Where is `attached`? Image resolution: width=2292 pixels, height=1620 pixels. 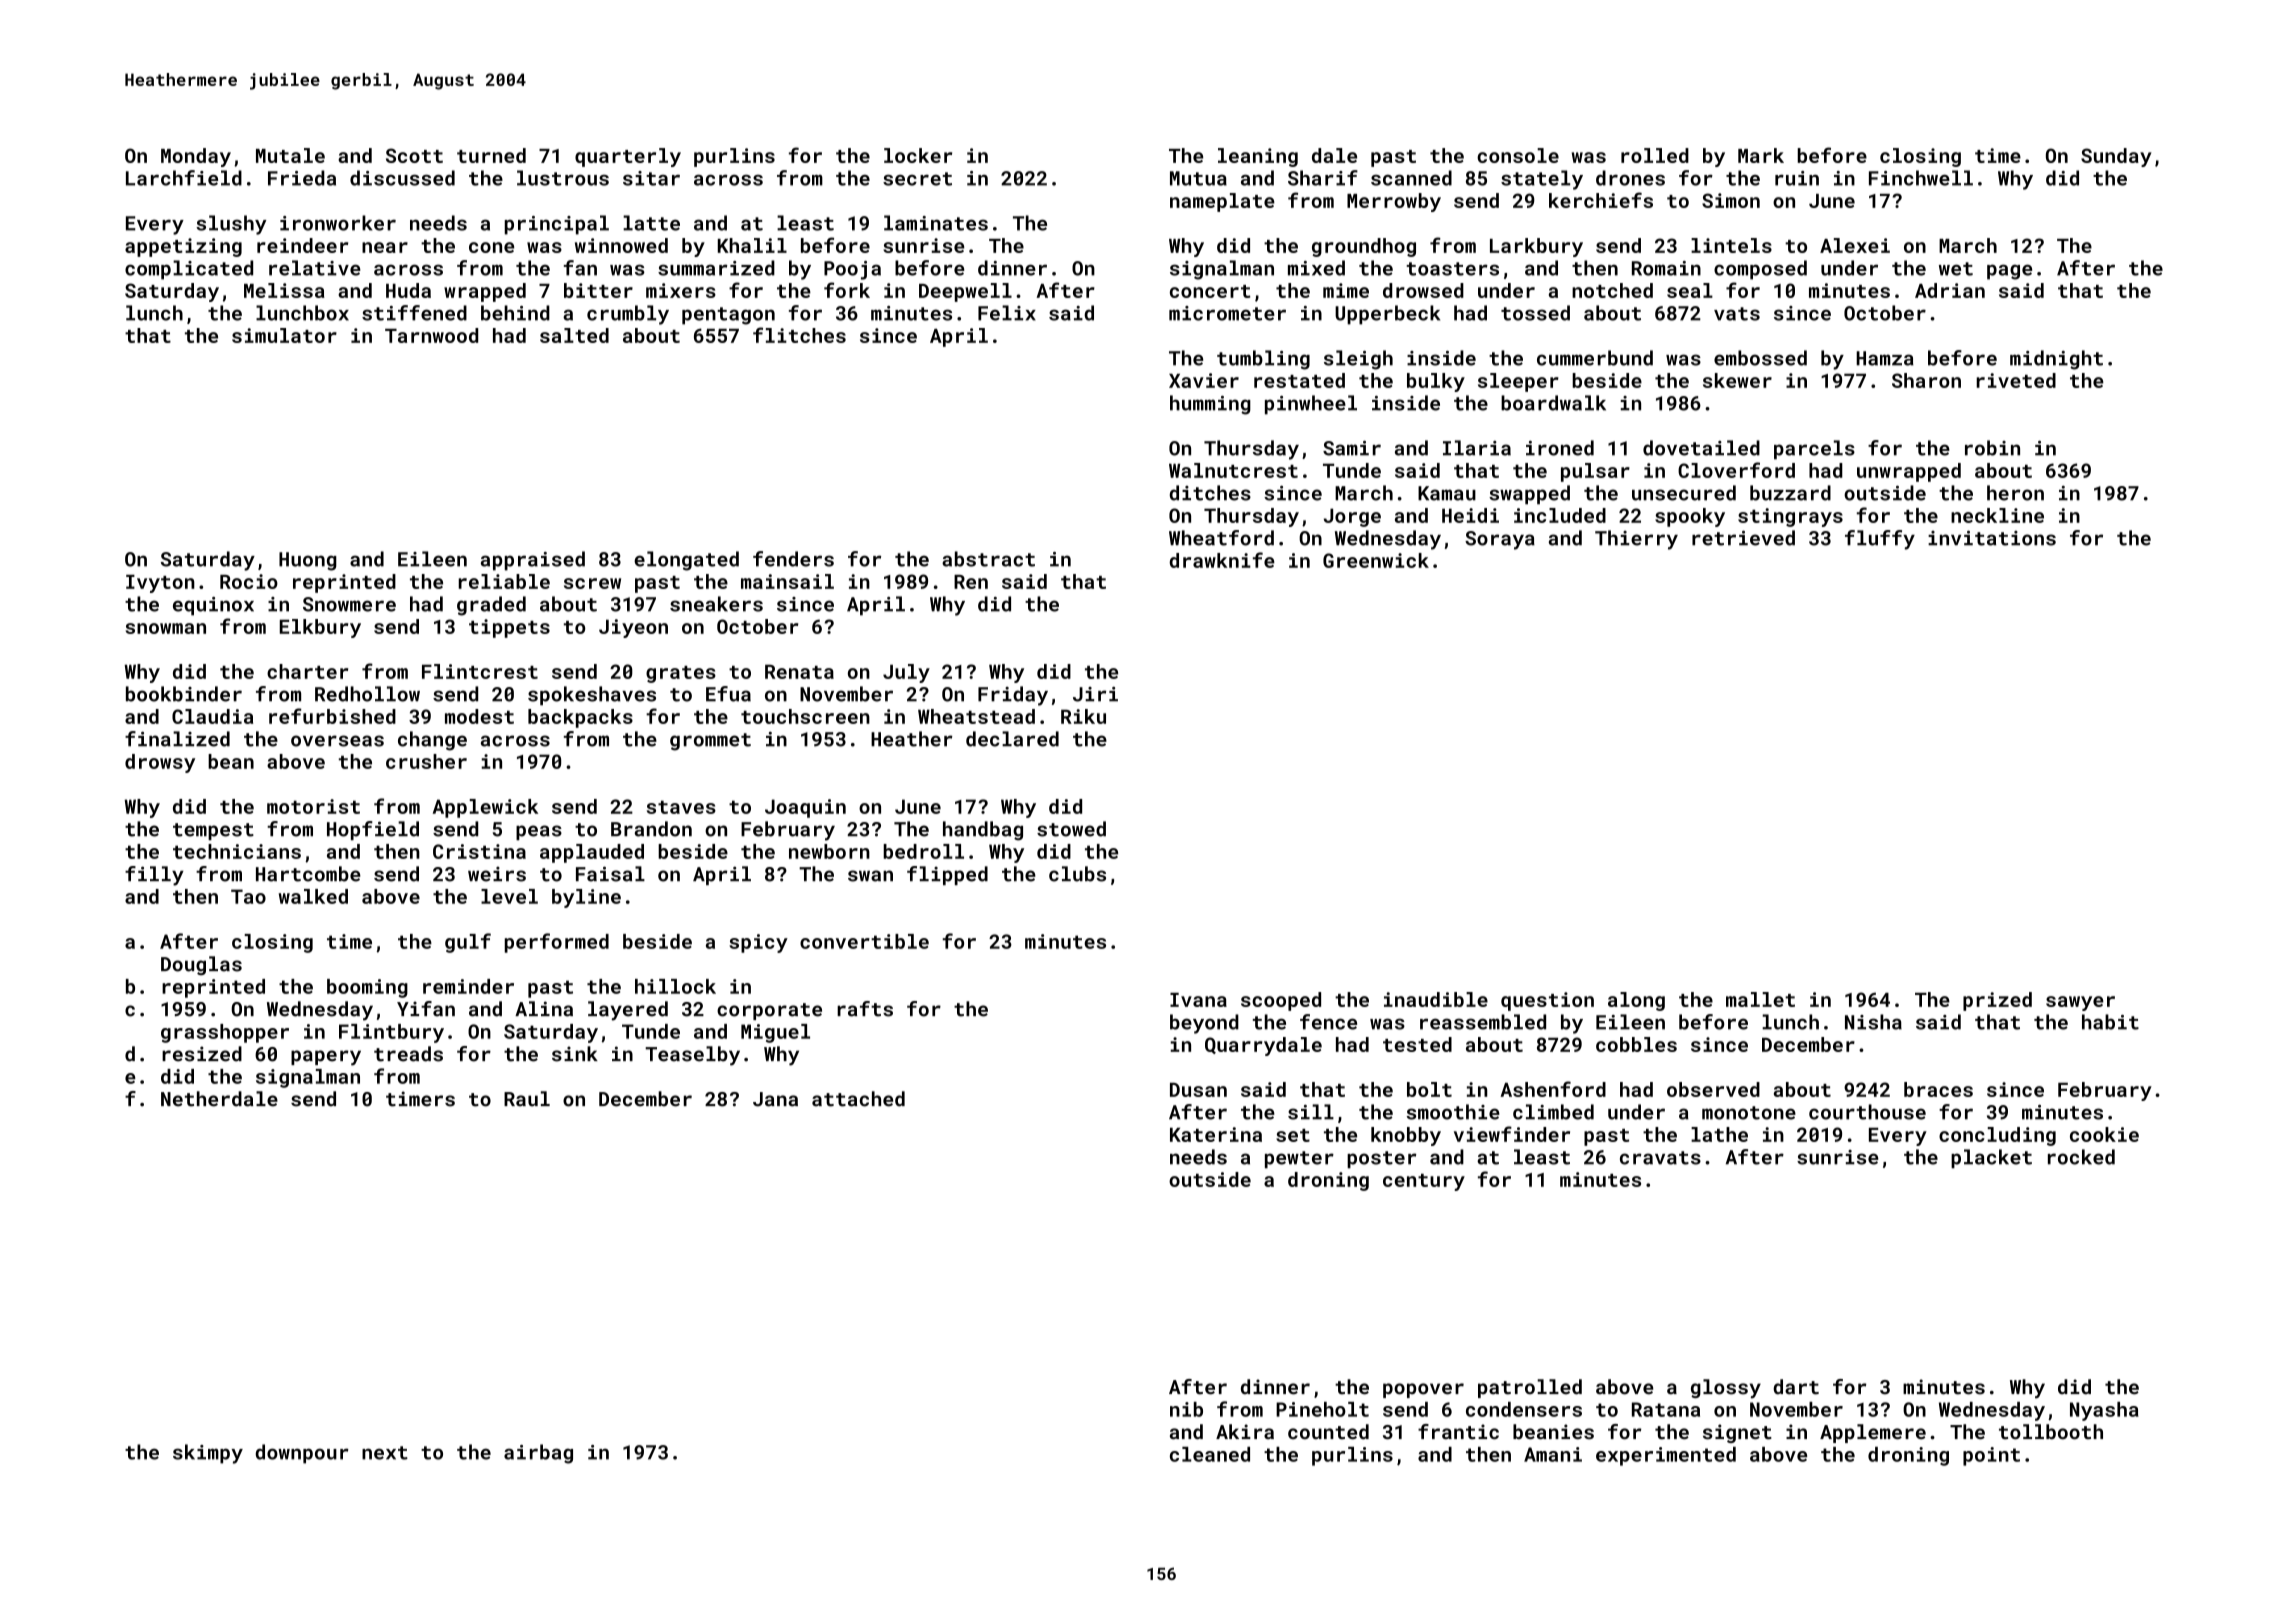
attached is located at coordinates (858, 1099).
